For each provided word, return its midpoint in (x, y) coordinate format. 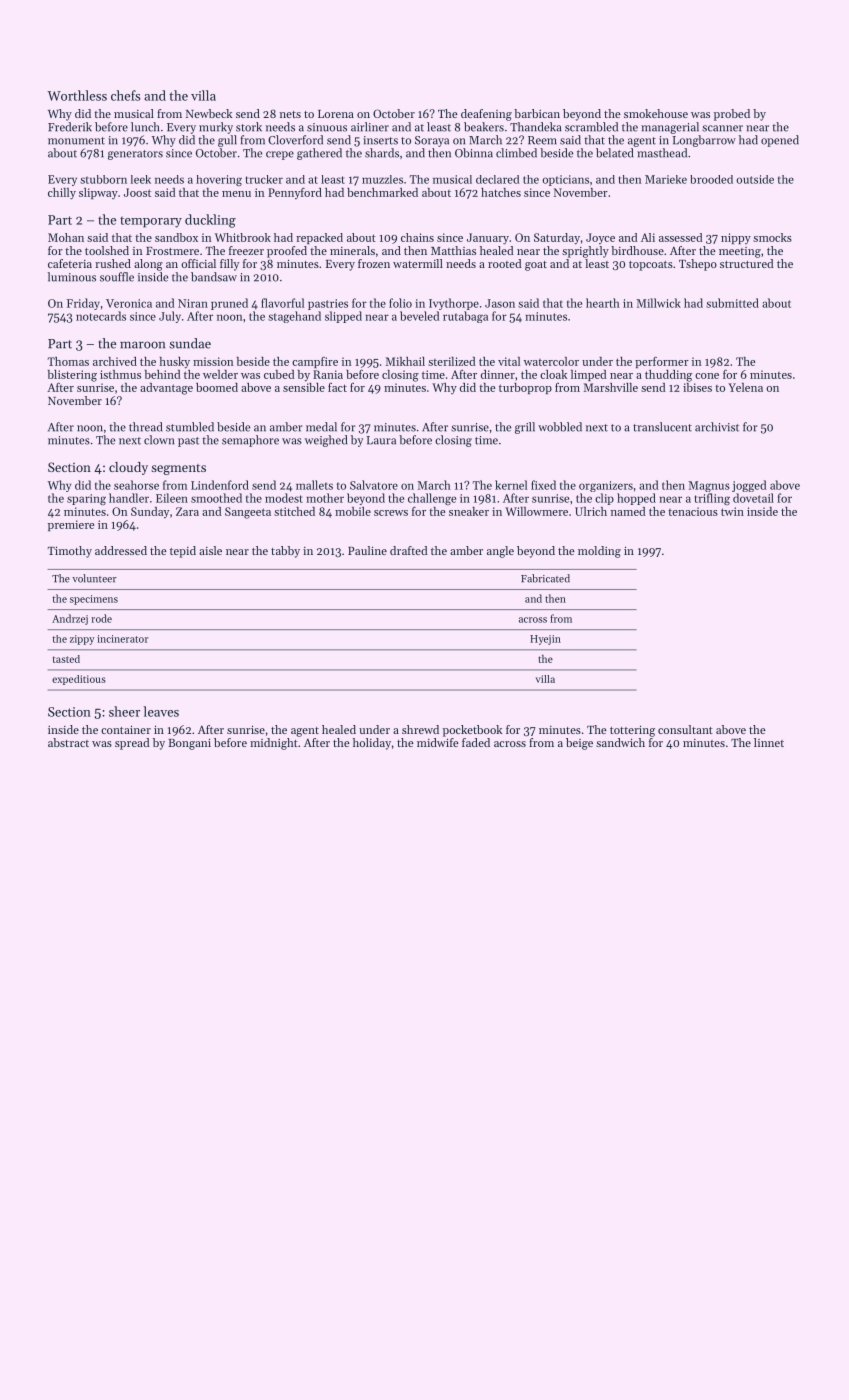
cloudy (128, 468)
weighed (326, 441)
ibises (697, 387)
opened (780, 141)
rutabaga (465, 317)
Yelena (745, 387)
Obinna (474, 153)
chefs (125, 95)
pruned (229, 304)
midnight (274, 744)
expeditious (79, 680)
